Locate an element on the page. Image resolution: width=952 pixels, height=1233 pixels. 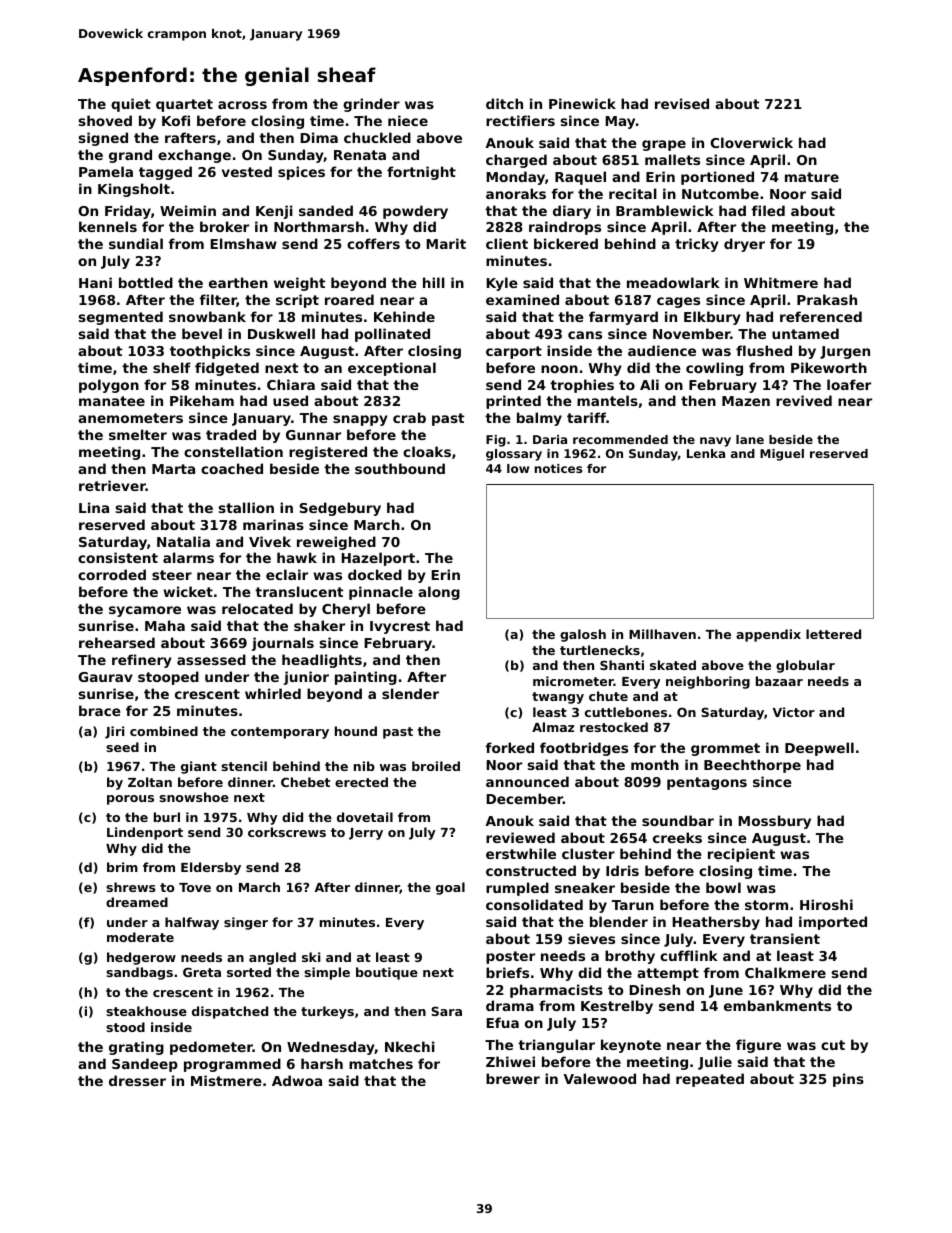
crab is located at coordinates (409, 417).
